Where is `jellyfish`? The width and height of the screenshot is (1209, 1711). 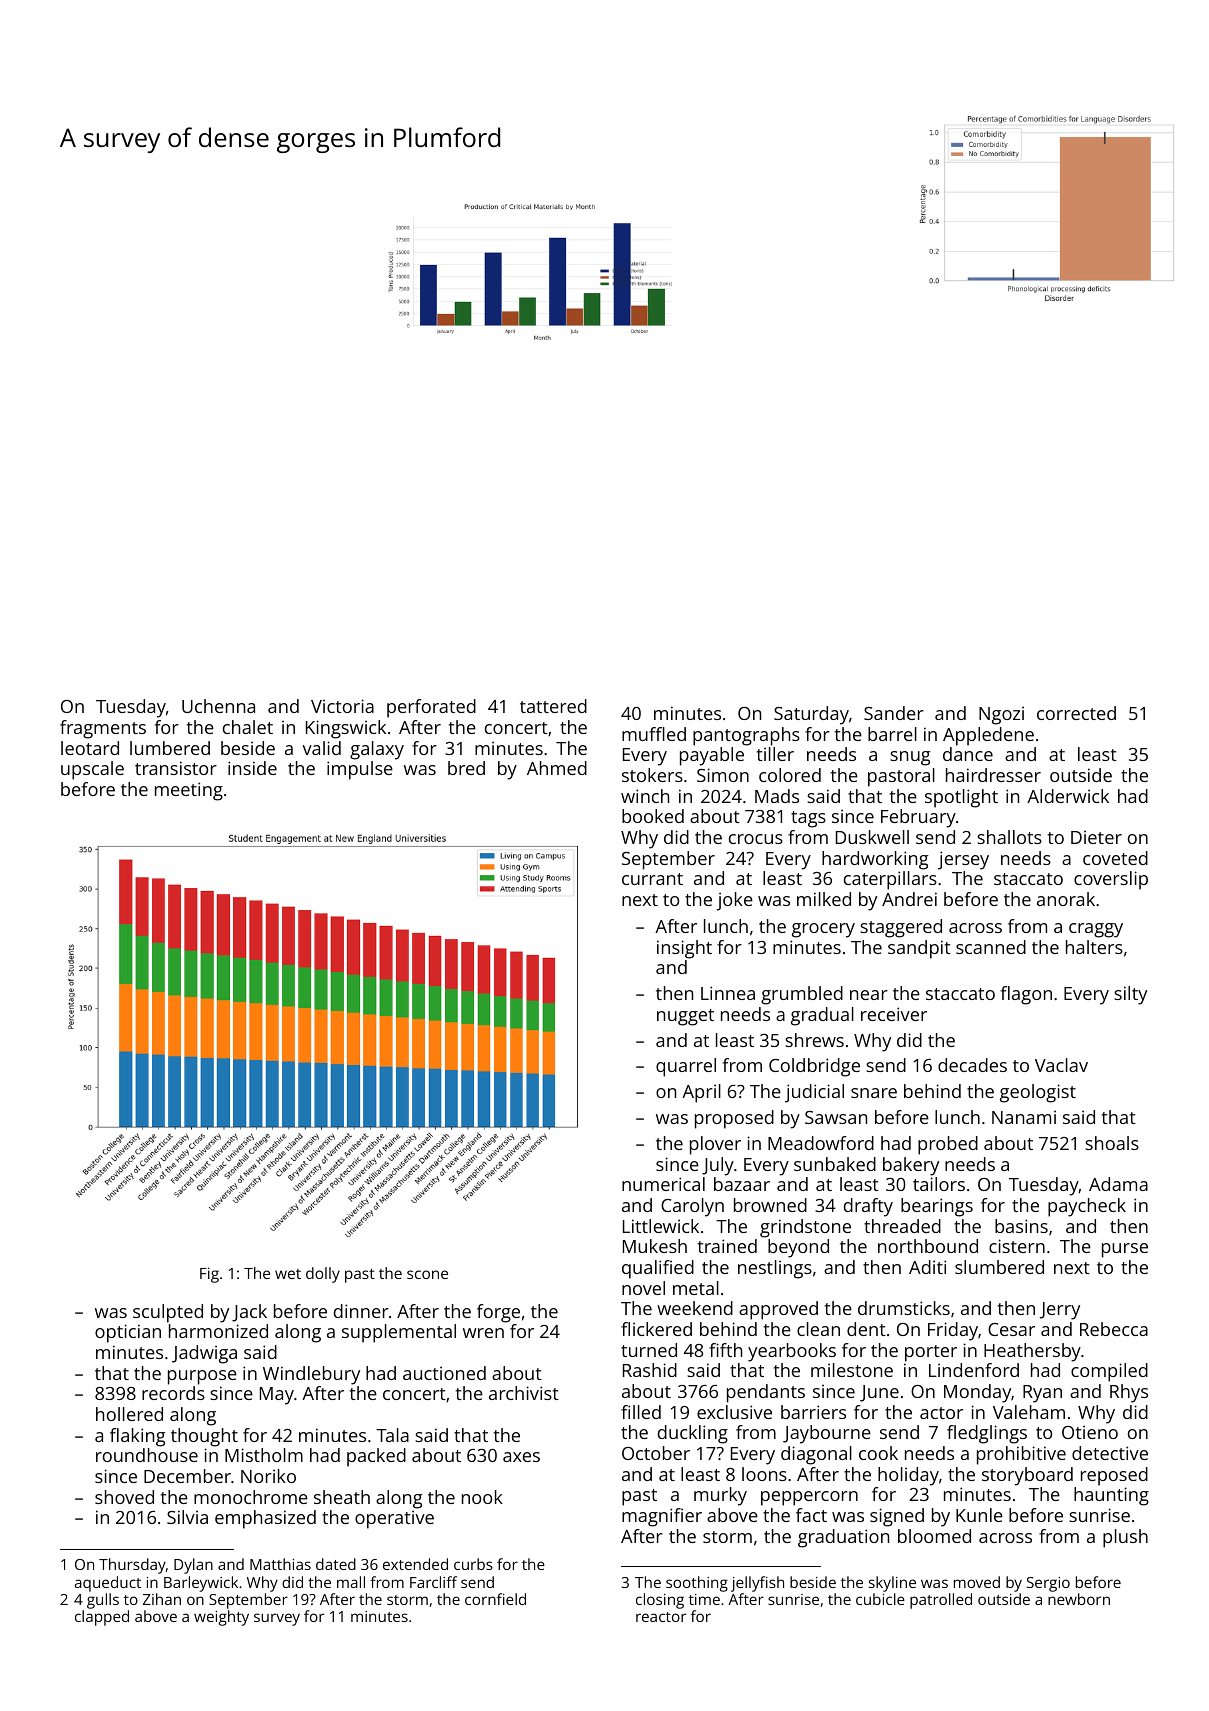 jellyfish is located at coordinates (757, 1584).
